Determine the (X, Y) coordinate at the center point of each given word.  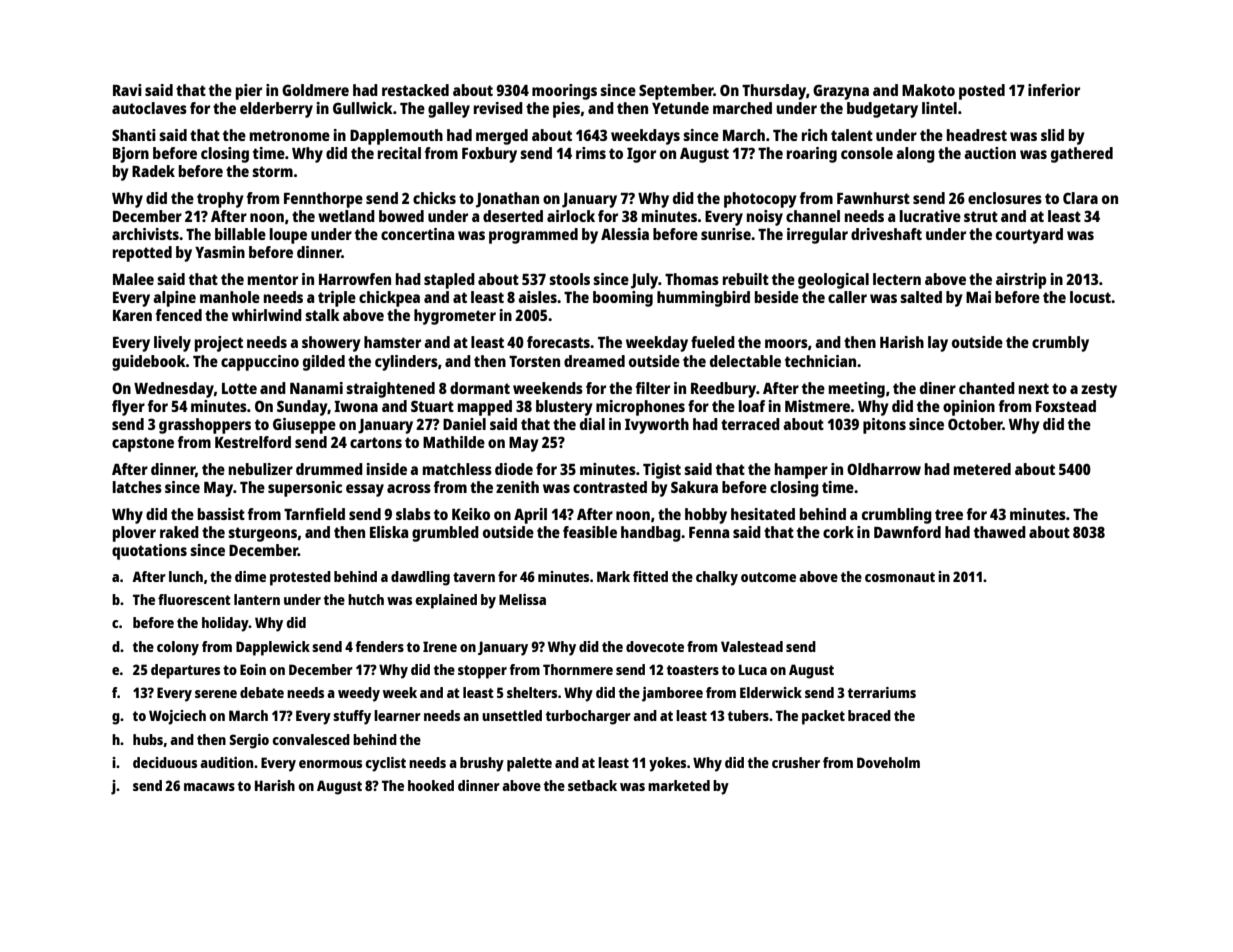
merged (502, 137)
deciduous (165, 762)
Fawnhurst (873, 198)
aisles (537, 297)
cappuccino (260, 363)
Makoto (928, 90)
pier (249, 92)
